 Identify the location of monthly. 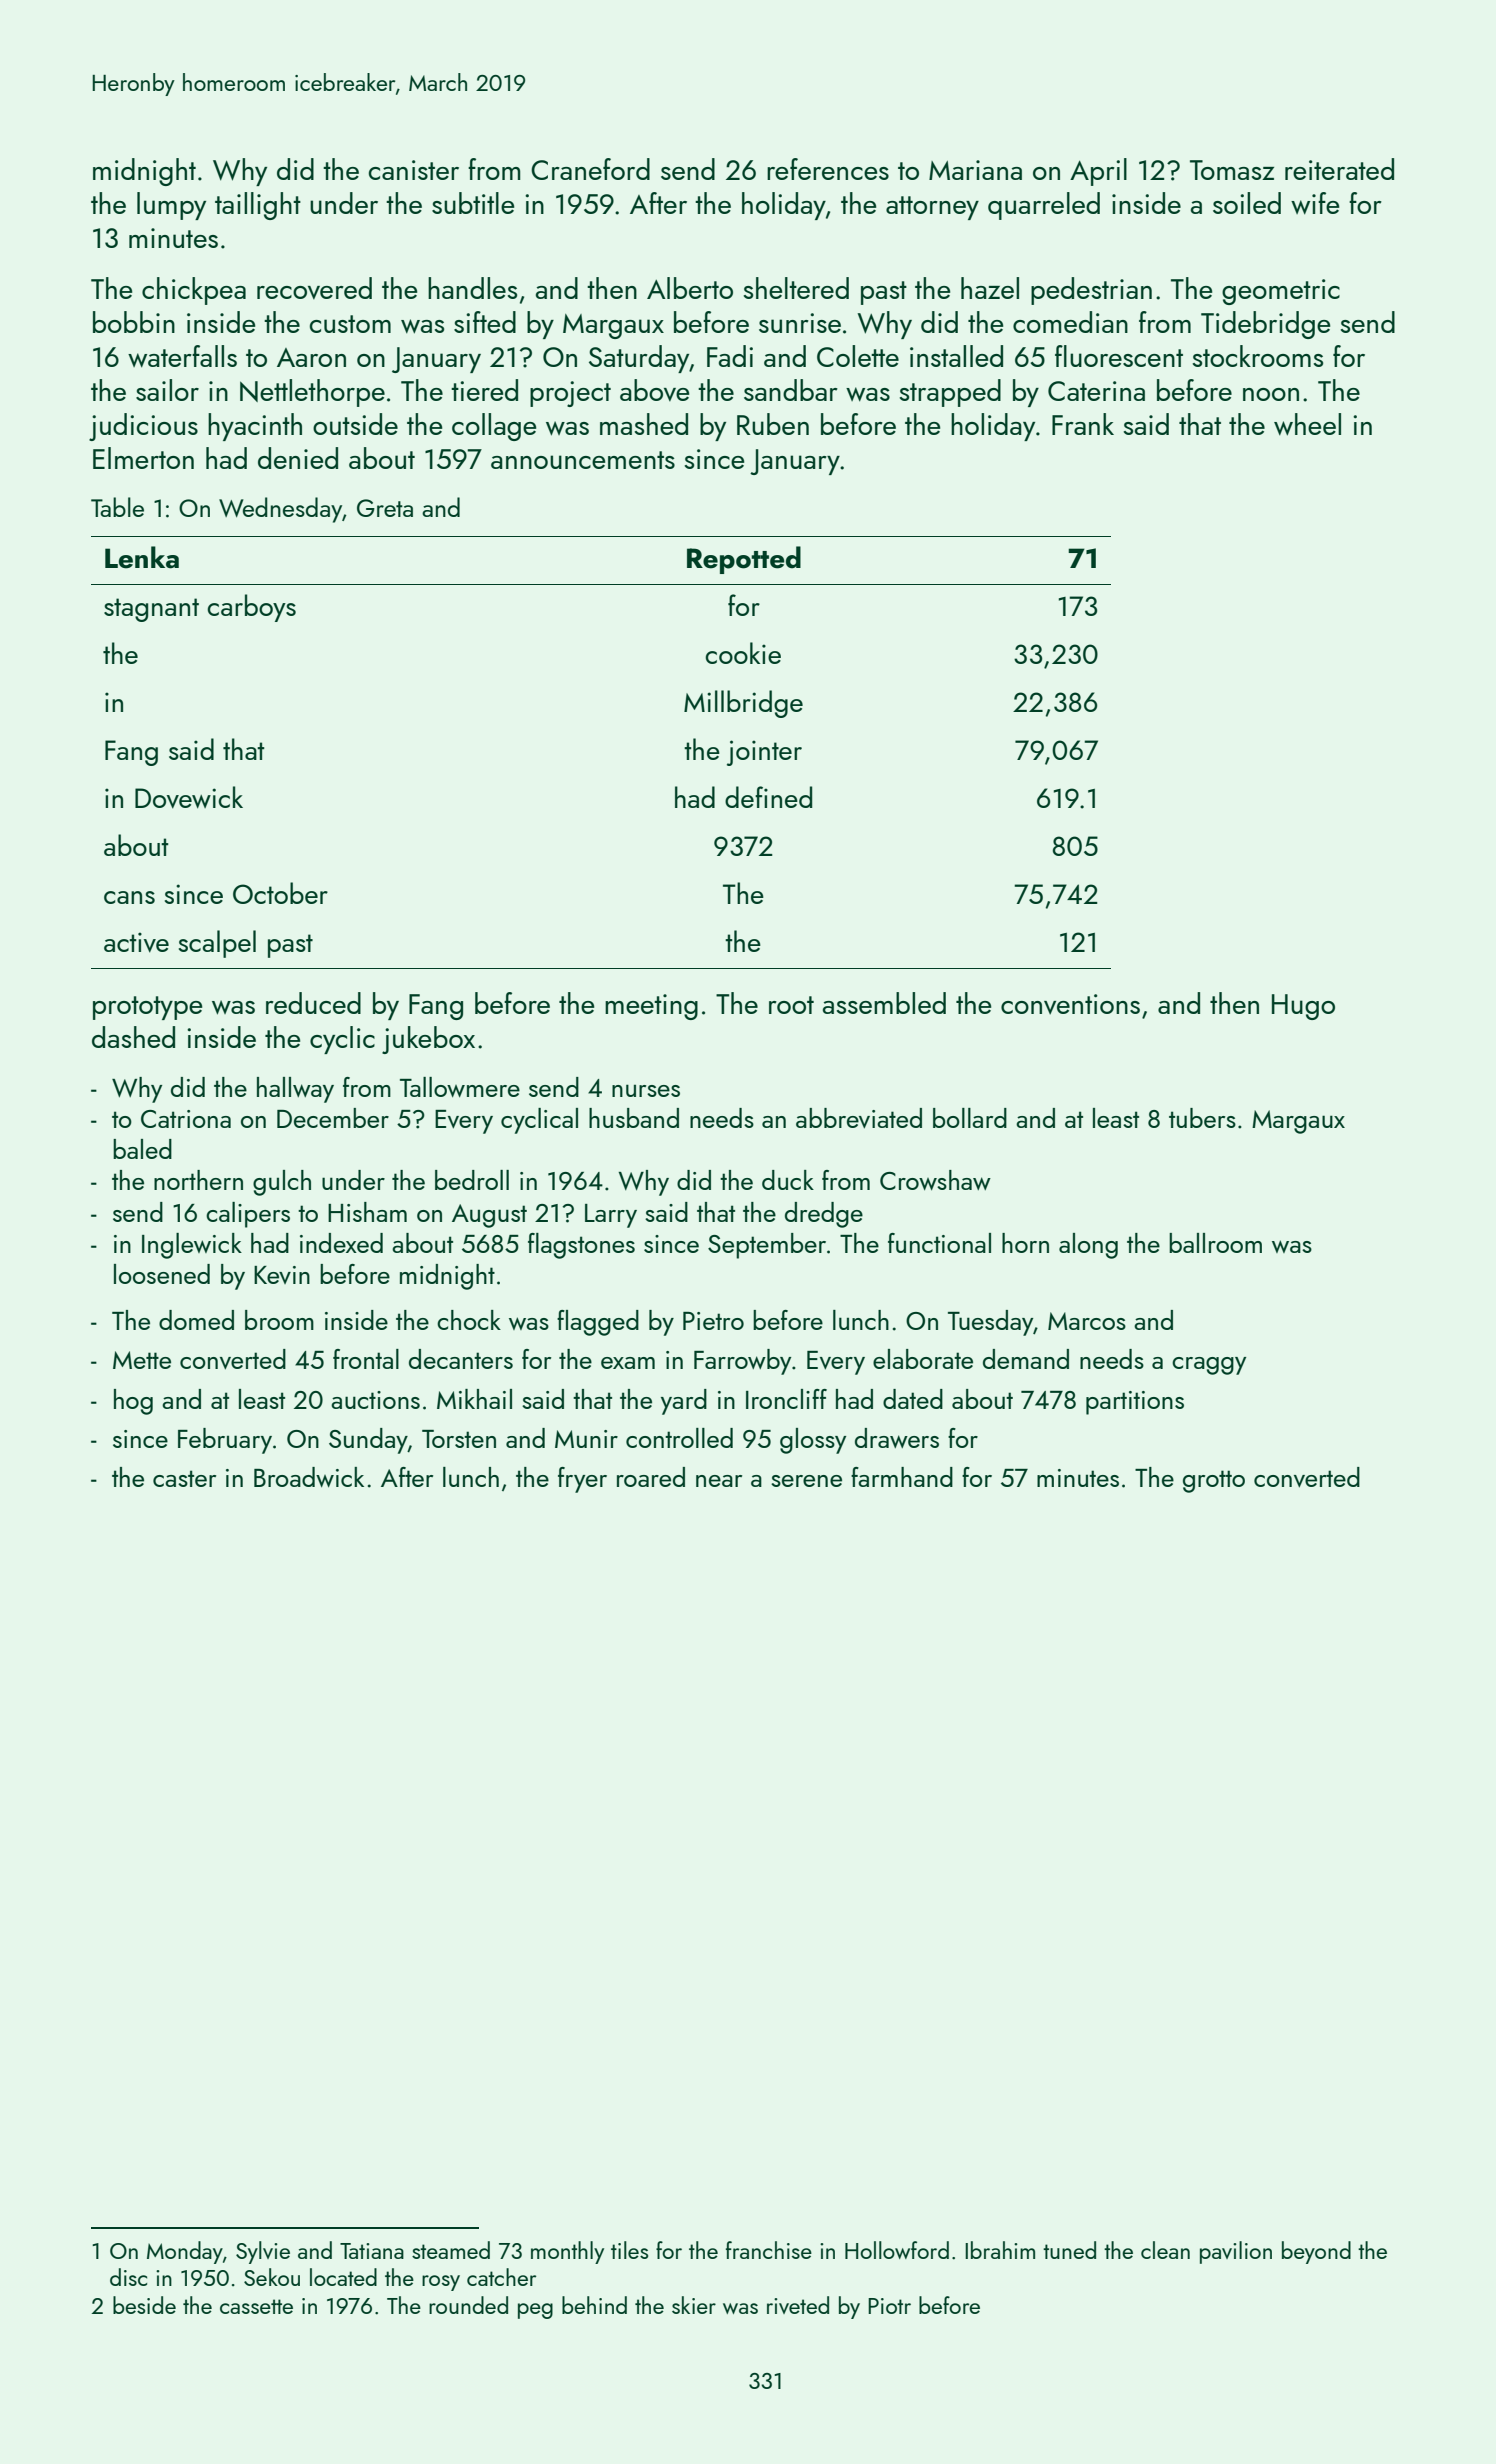
(567, 2252).
